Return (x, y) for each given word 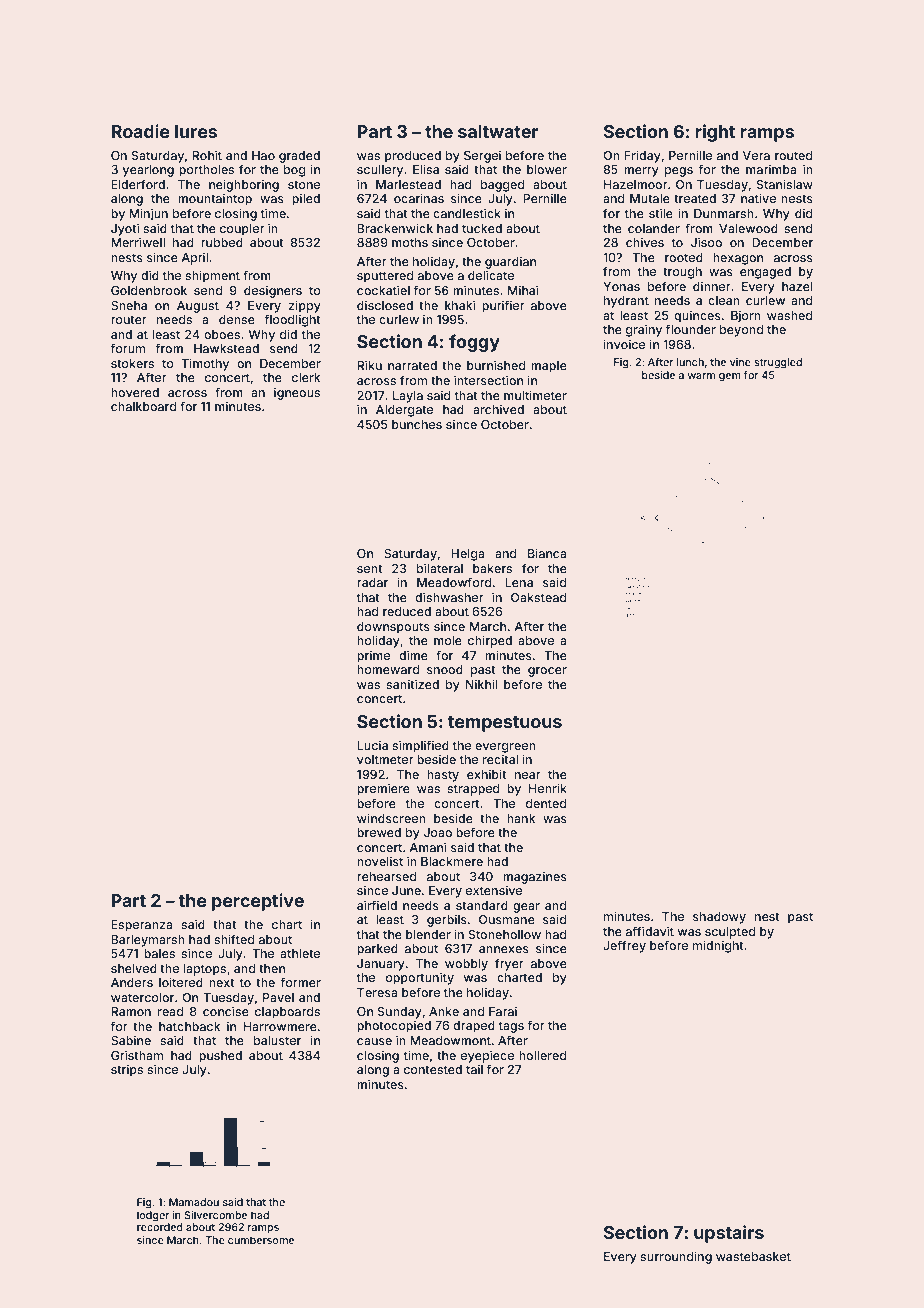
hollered (542, 1055)
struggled (778, 363)
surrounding (676, 1257)
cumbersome (261, 1240)
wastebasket (753, 1256)
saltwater (498, 131)
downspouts (393, 628)
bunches (417, 424)
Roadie (140, 131)
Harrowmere (280, 1026)
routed (793, 155)
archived (498, 409)
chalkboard (143, 406)
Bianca (547, 553)
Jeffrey (624, 946)
